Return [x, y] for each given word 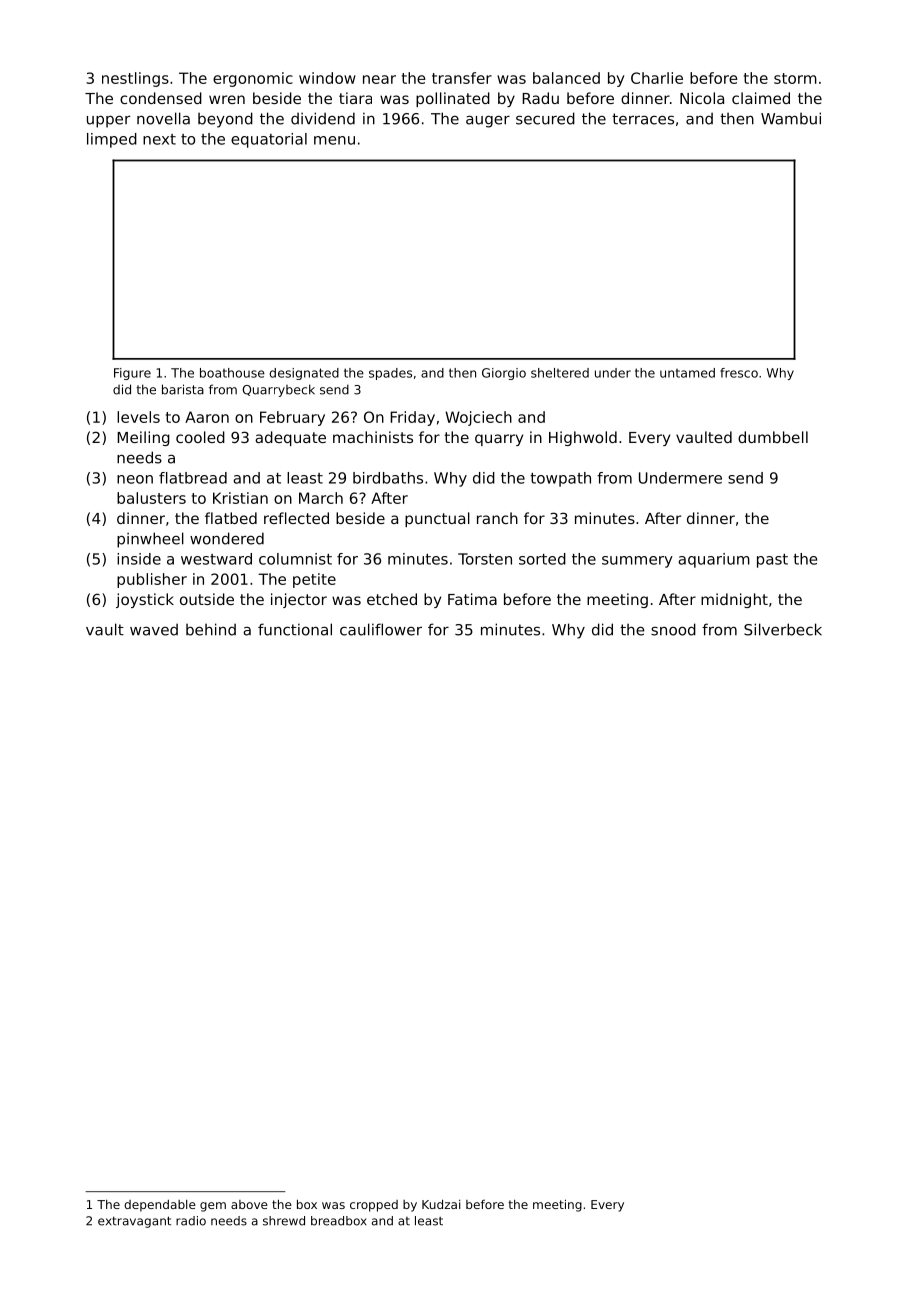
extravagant [134, 1222]
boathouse [232, 373]
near [379, 79]
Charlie [657, 78]
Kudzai [441, 1204]
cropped [374, 1206]
